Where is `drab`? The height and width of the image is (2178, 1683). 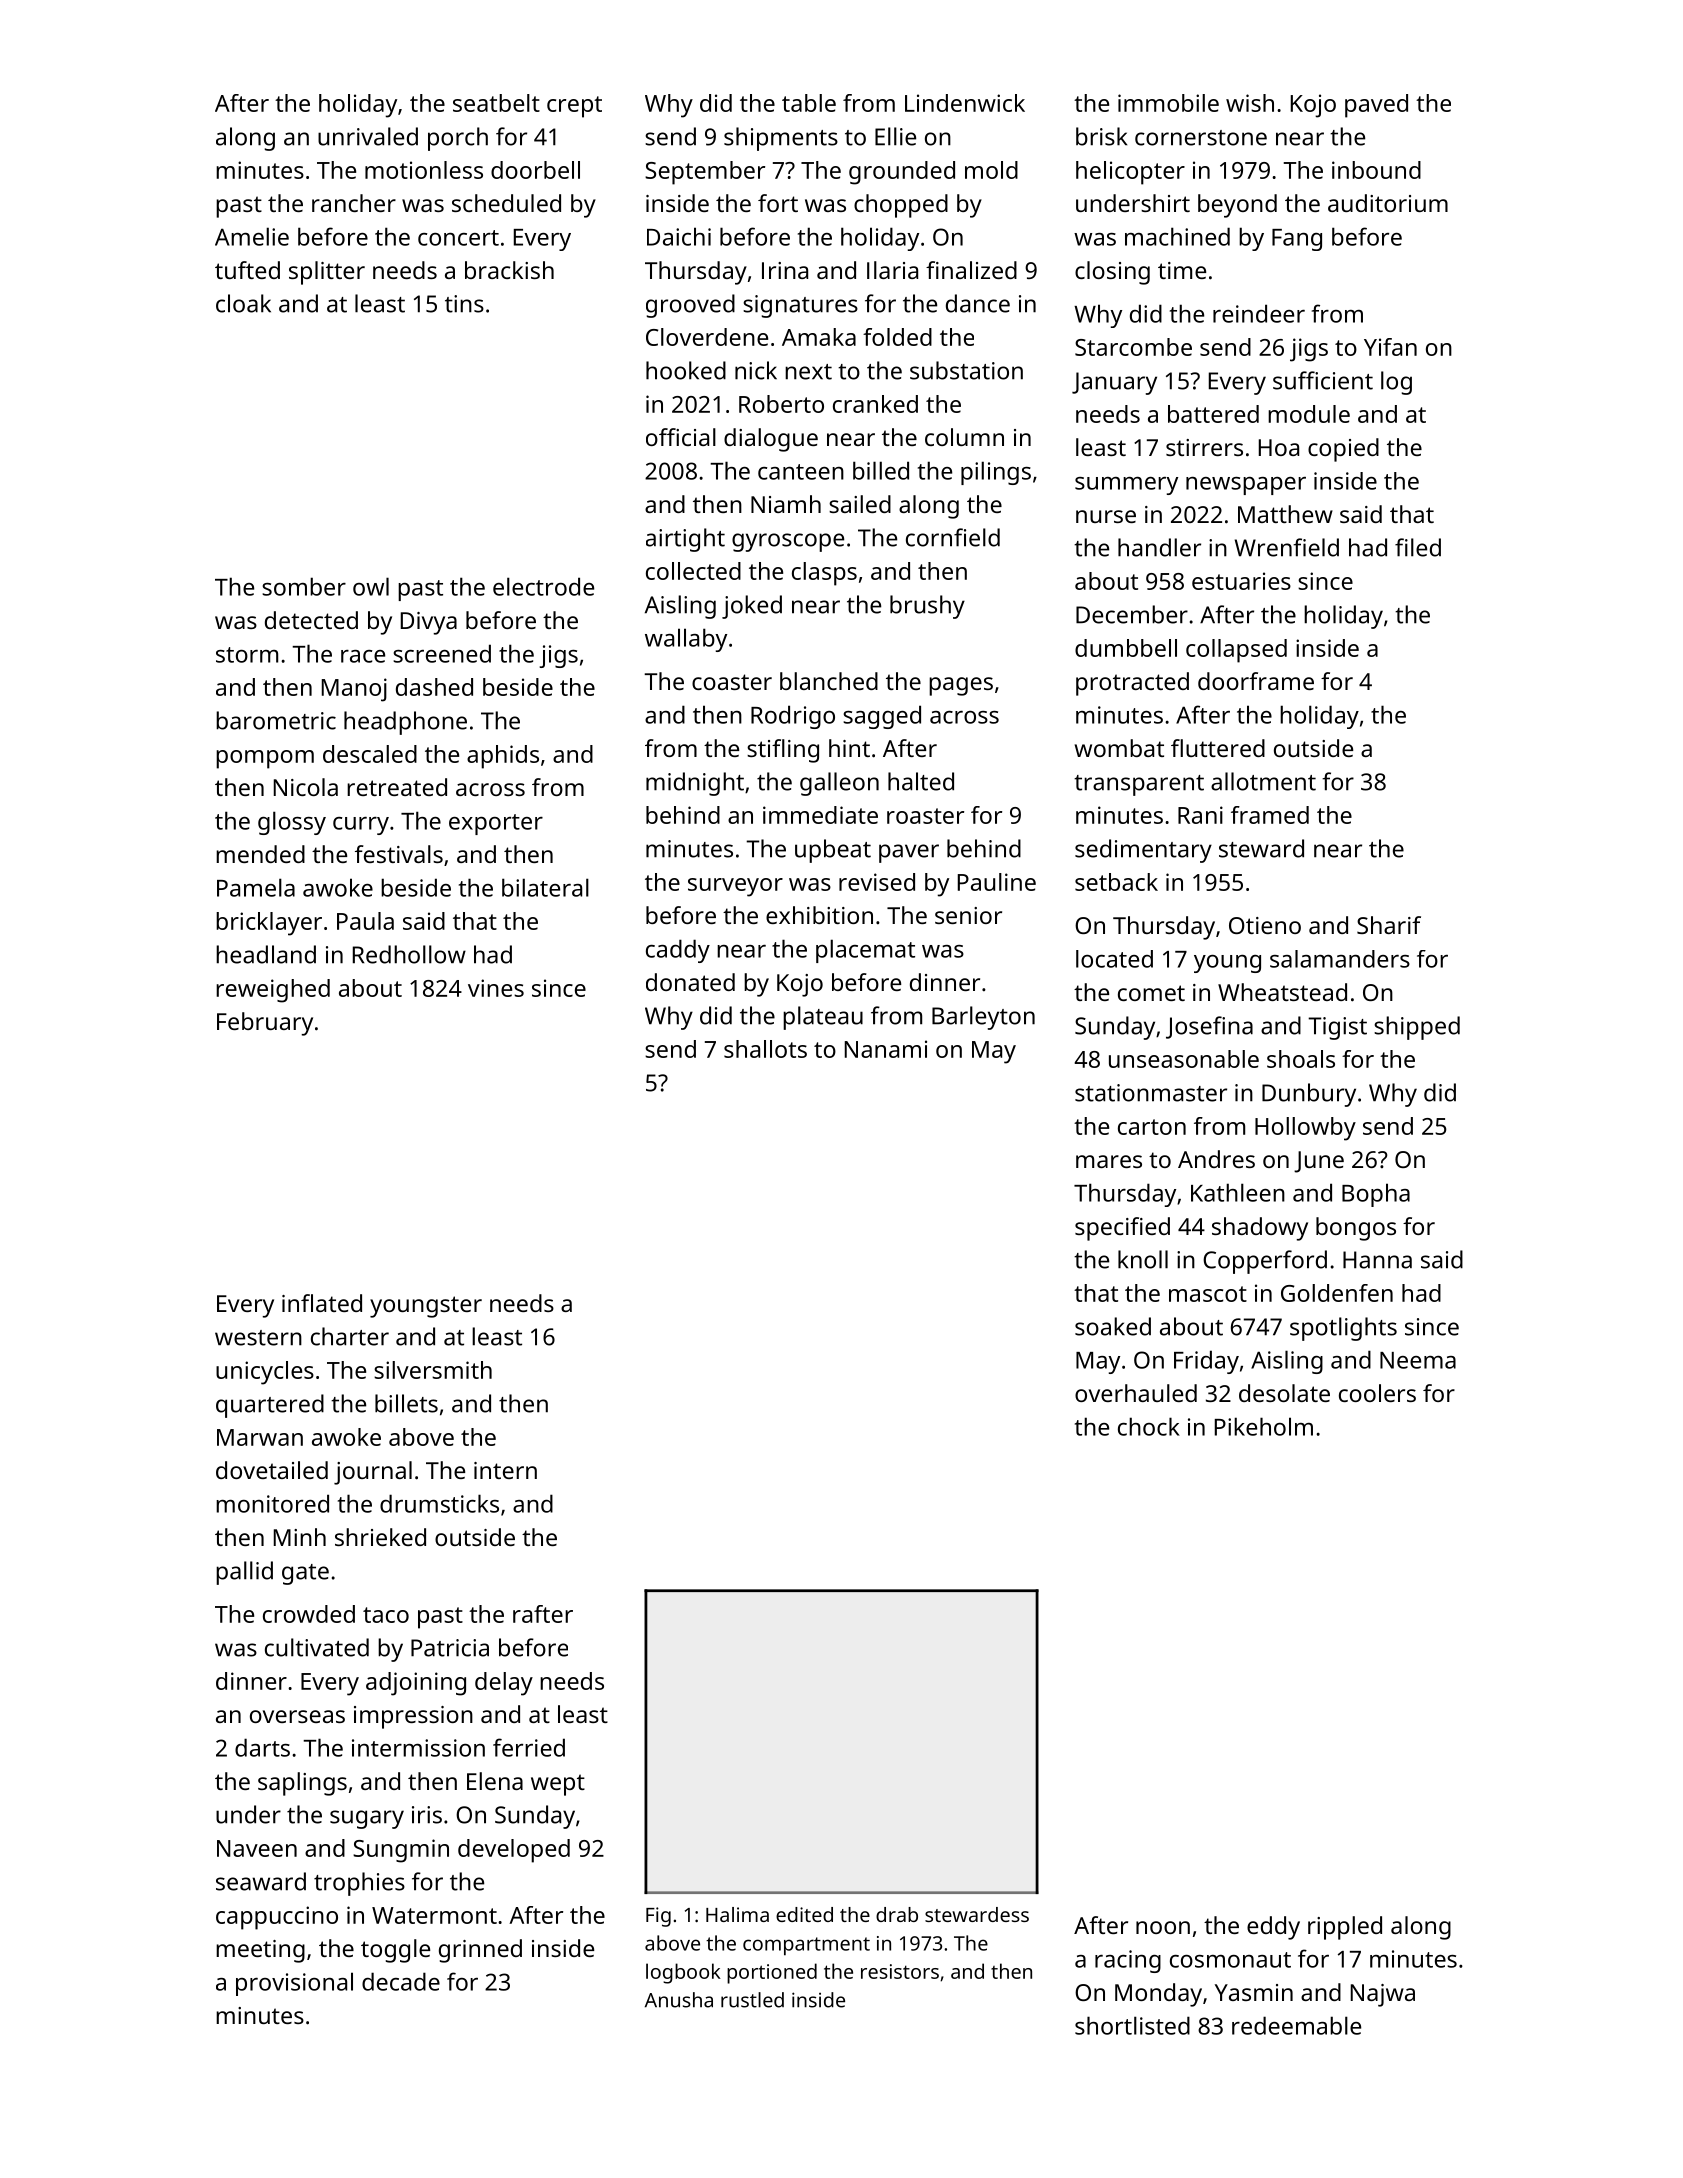
drab is located at coordinates (897, 1914).
